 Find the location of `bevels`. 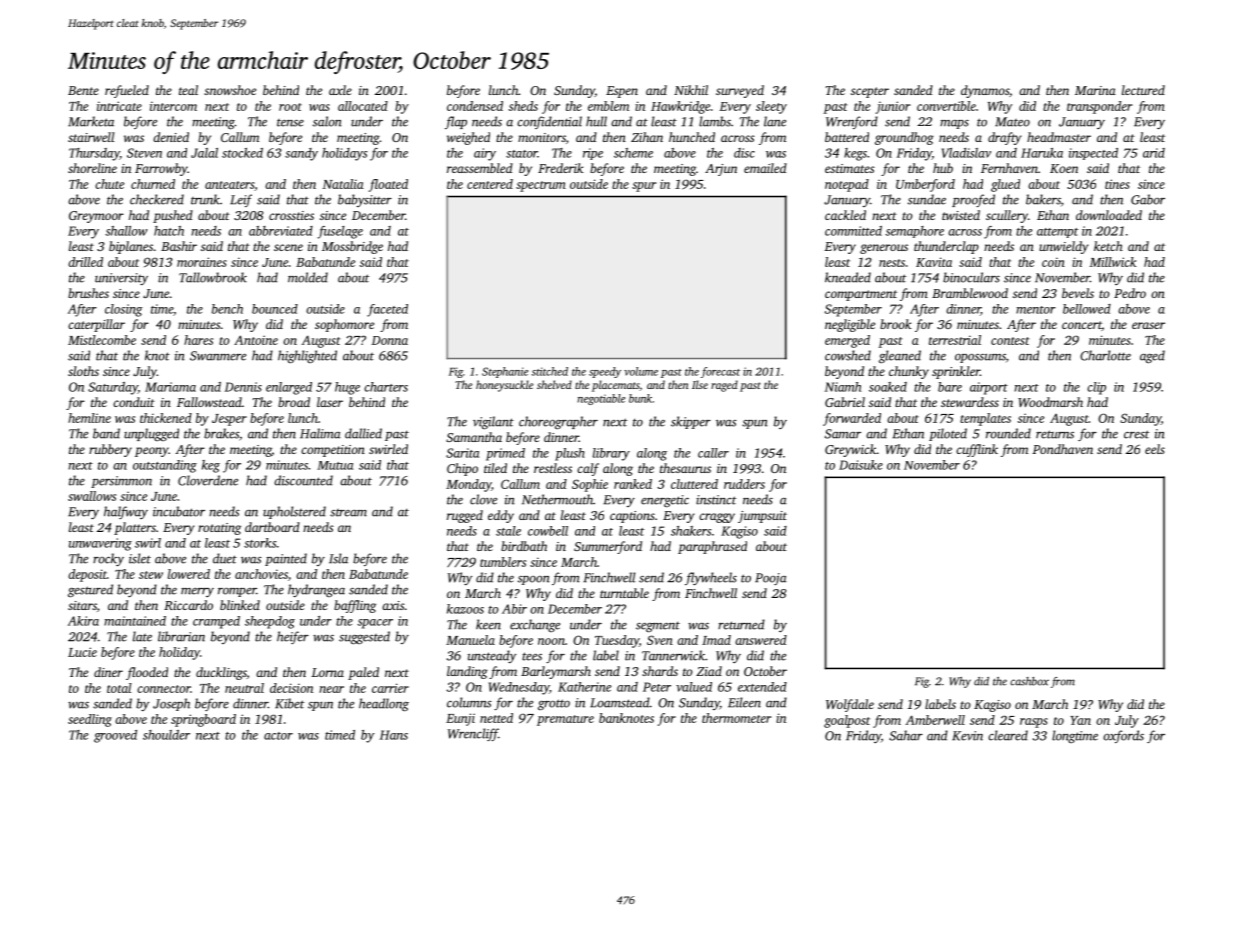

bevels is located at coordinates (1078, 293).
